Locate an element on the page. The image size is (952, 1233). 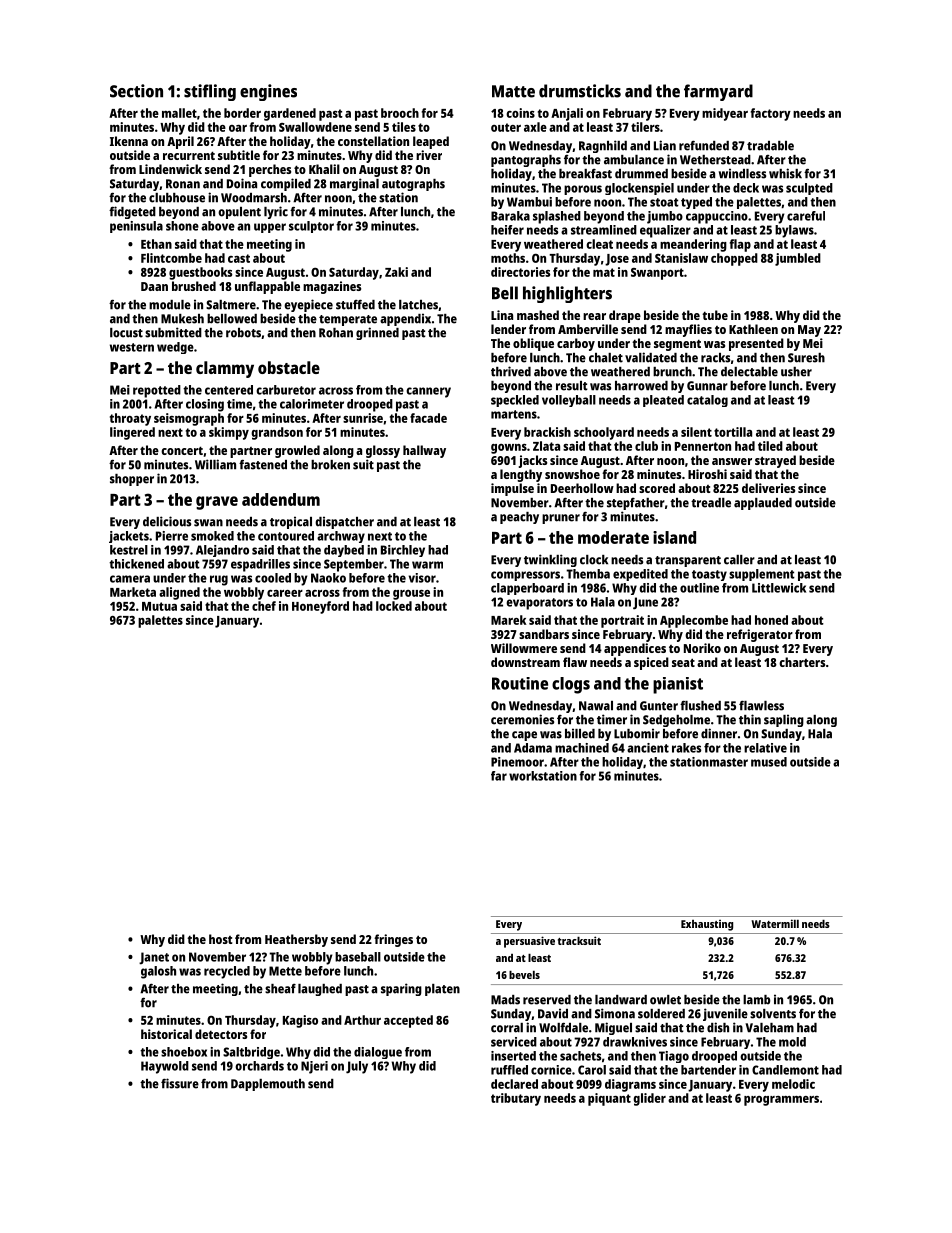
Haywold is located at coordinates (165, 1067).
